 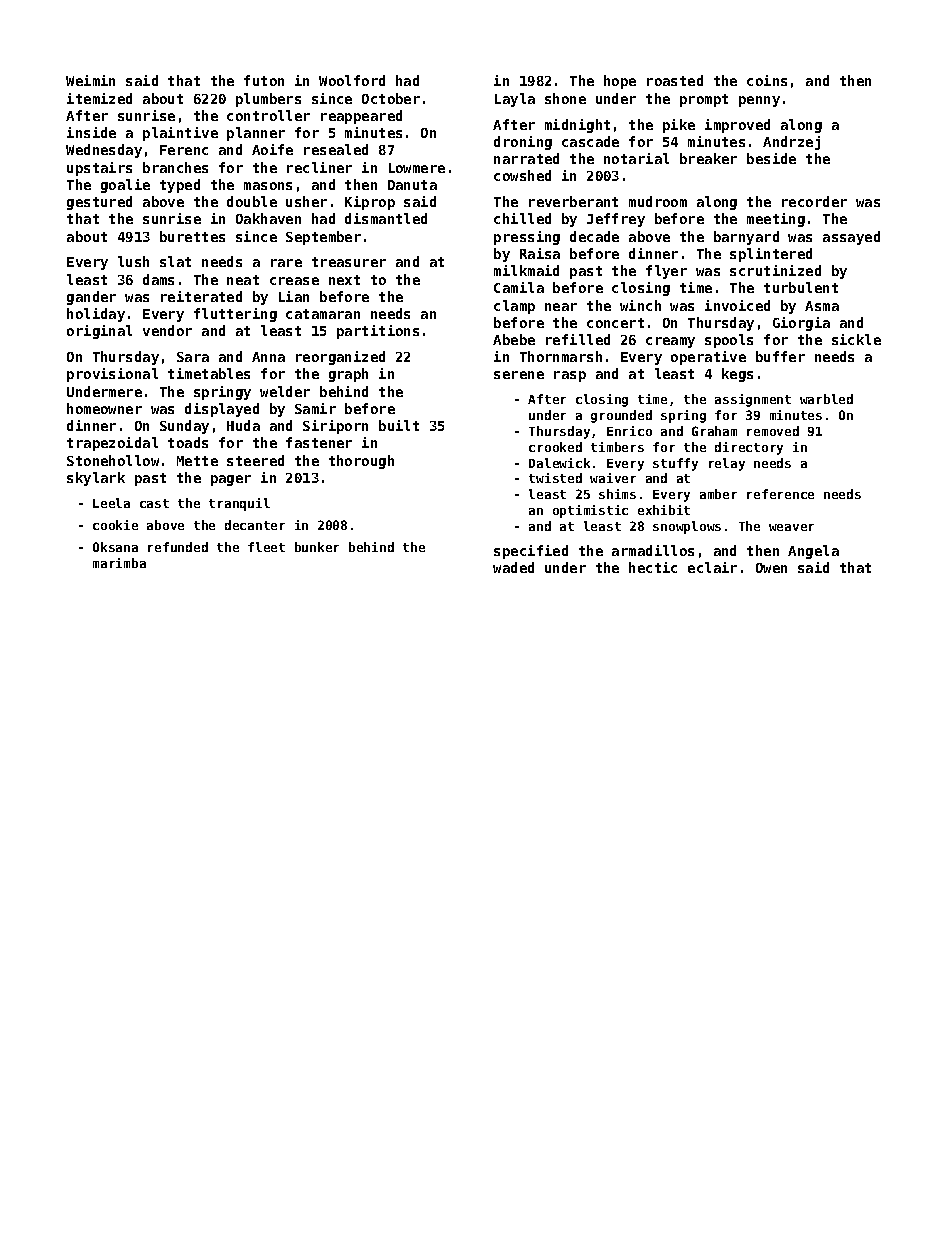 I want to click on Weimin, so click(x=90, y=80).
